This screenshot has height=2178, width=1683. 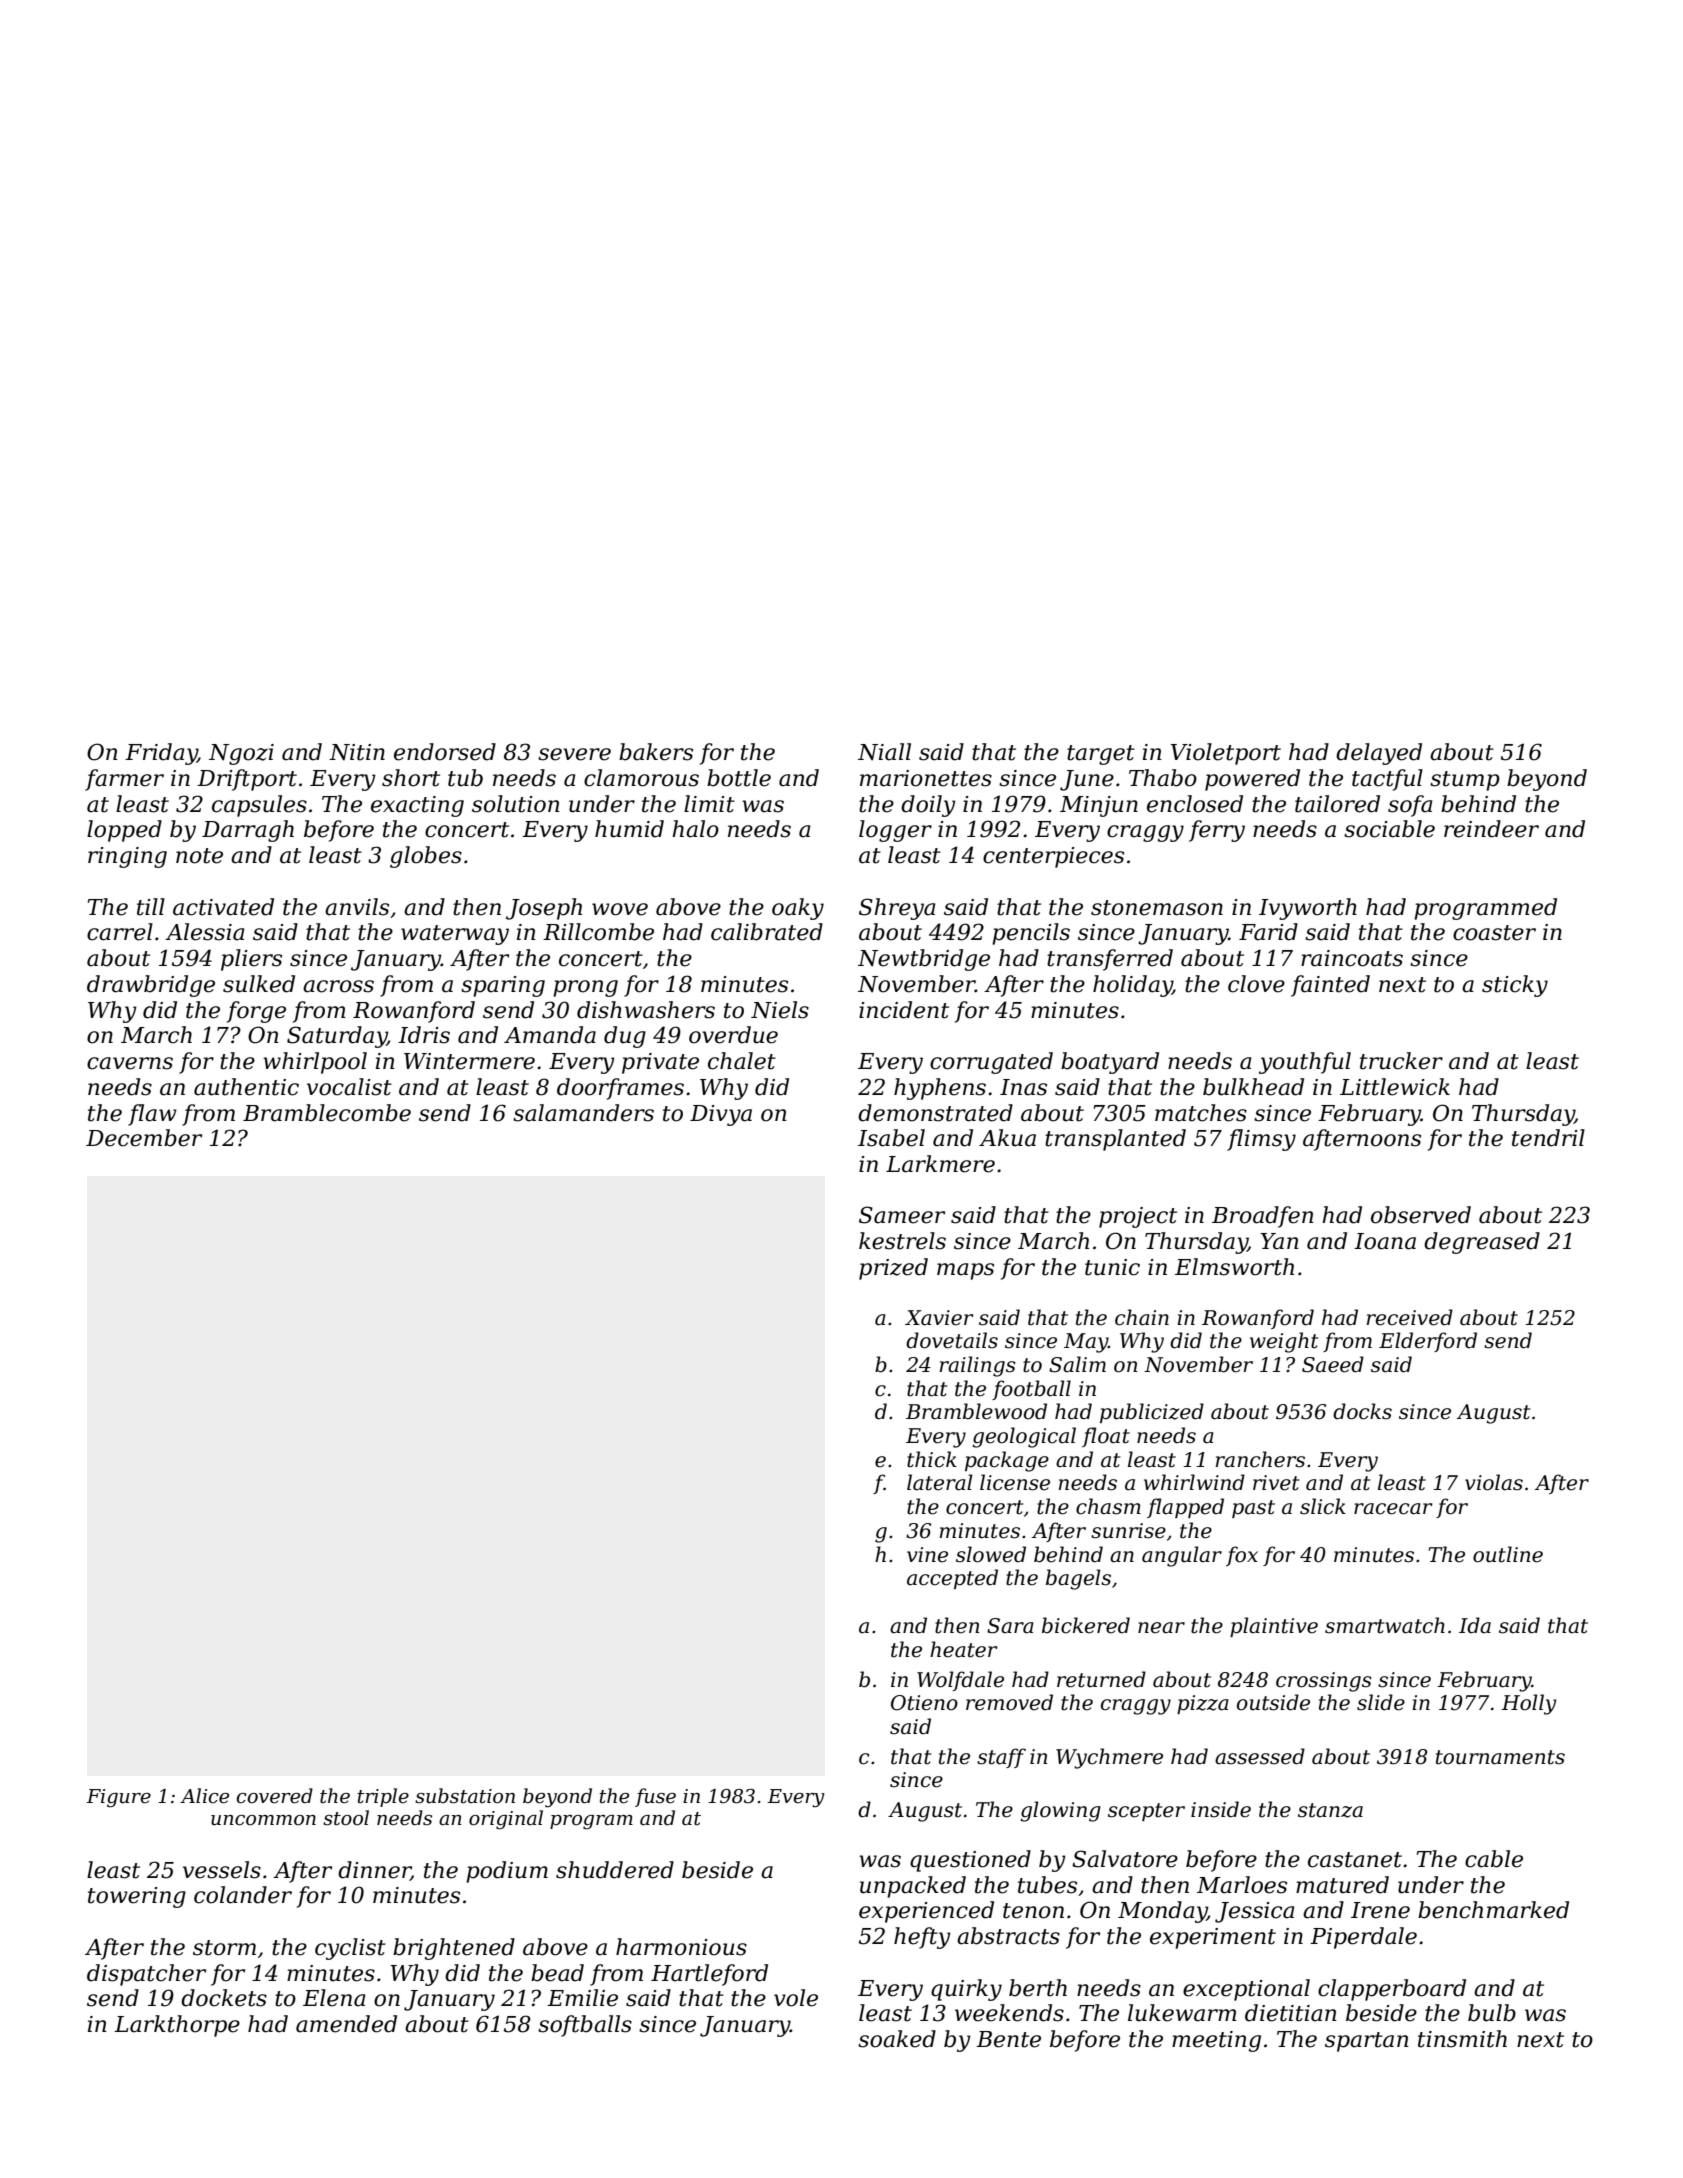 What do you see at coordinates (1101, 755) in the screenshot?
I see `target` at bounding box center [1101, 755].
